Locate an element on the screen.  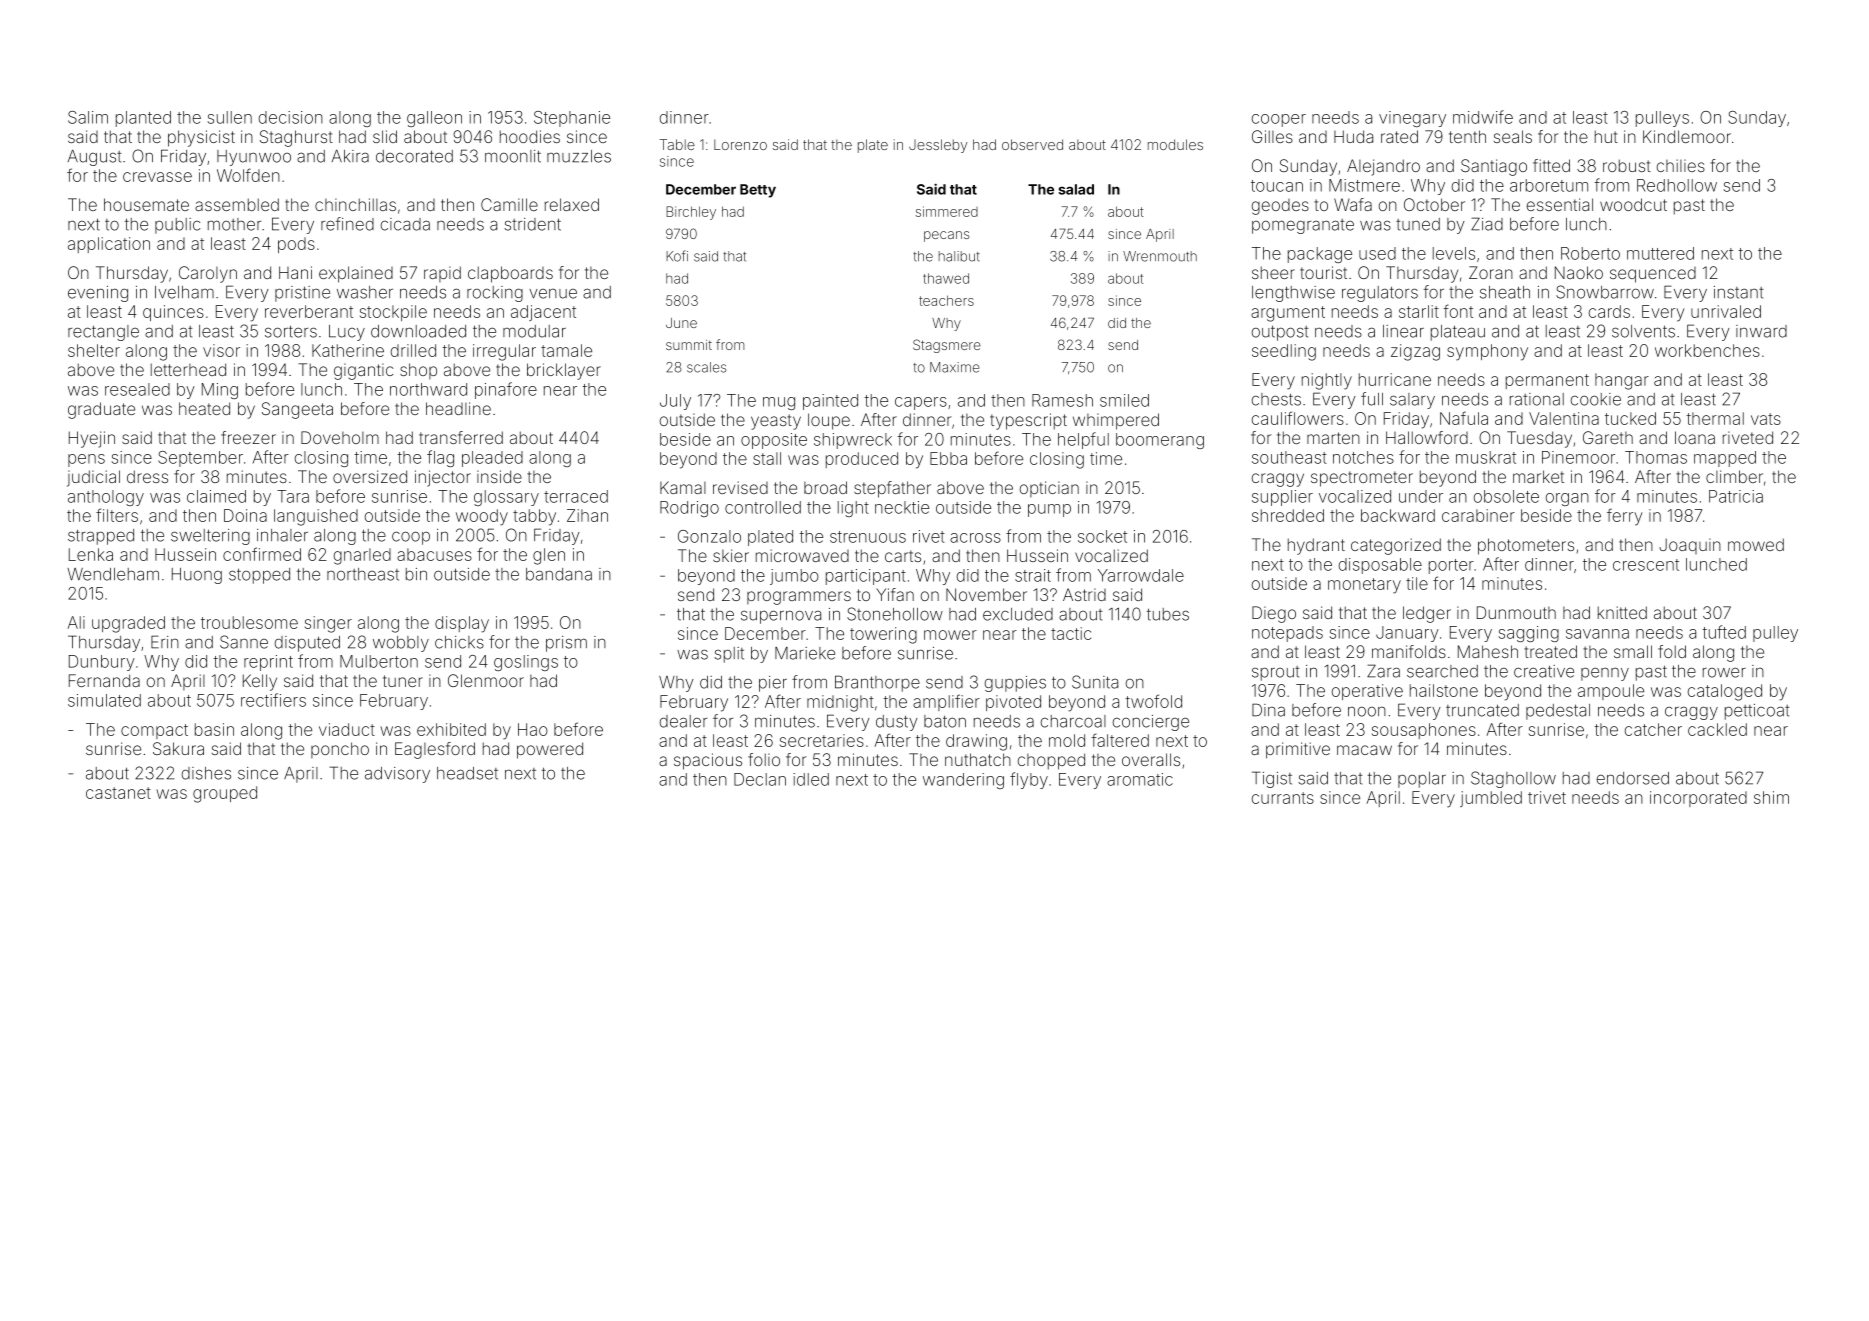
observed is located at coordinates (1032, 144).
